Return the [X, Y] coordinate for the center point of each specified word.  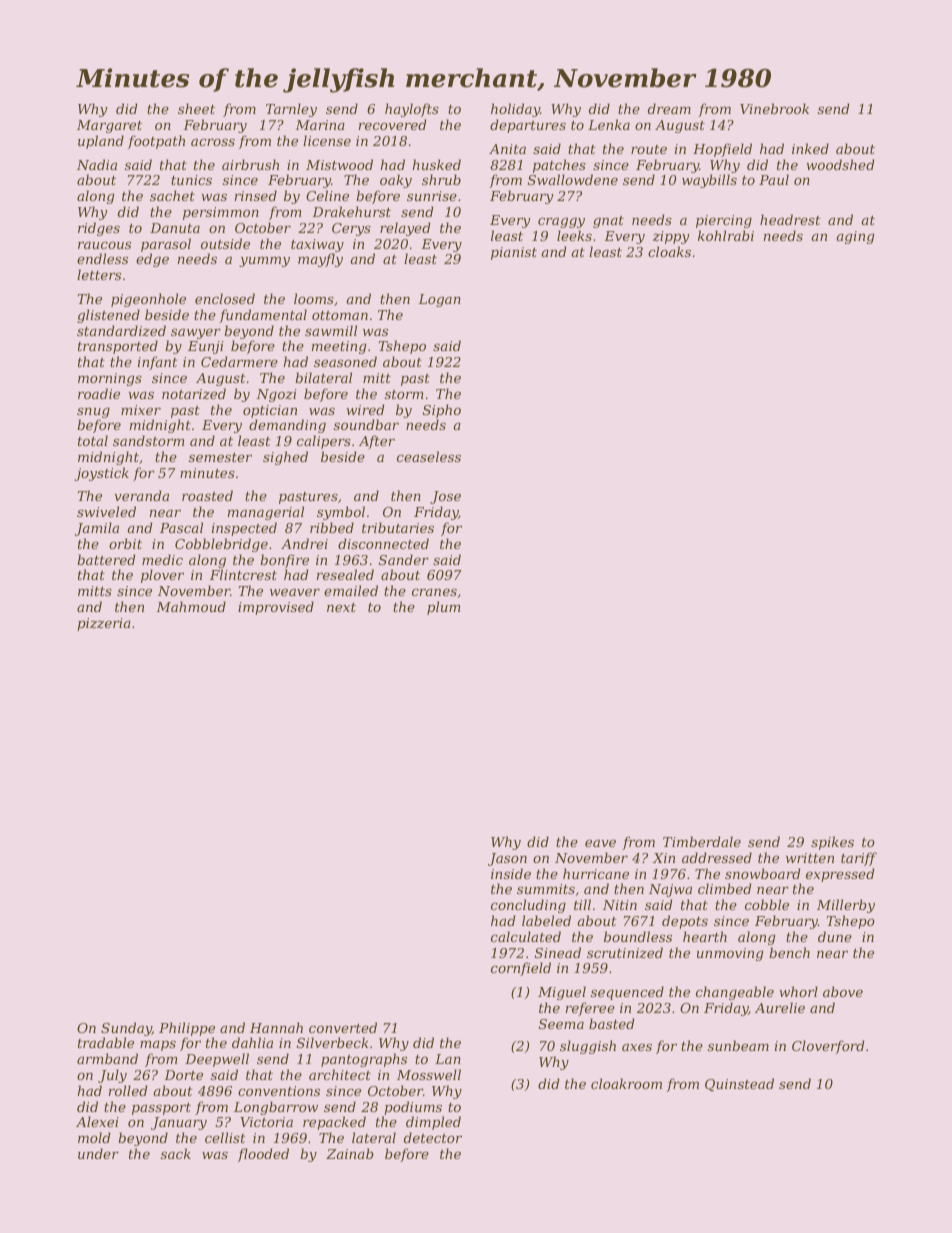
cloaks [669, 251]
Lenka [609, 124]
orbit [125, 543]
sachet [172, 195]
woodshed [840, 164]
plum [444, 608]
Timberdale [702, 841]
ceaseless [429, 456]
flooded [263, 1155]
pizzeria [104, 624]
